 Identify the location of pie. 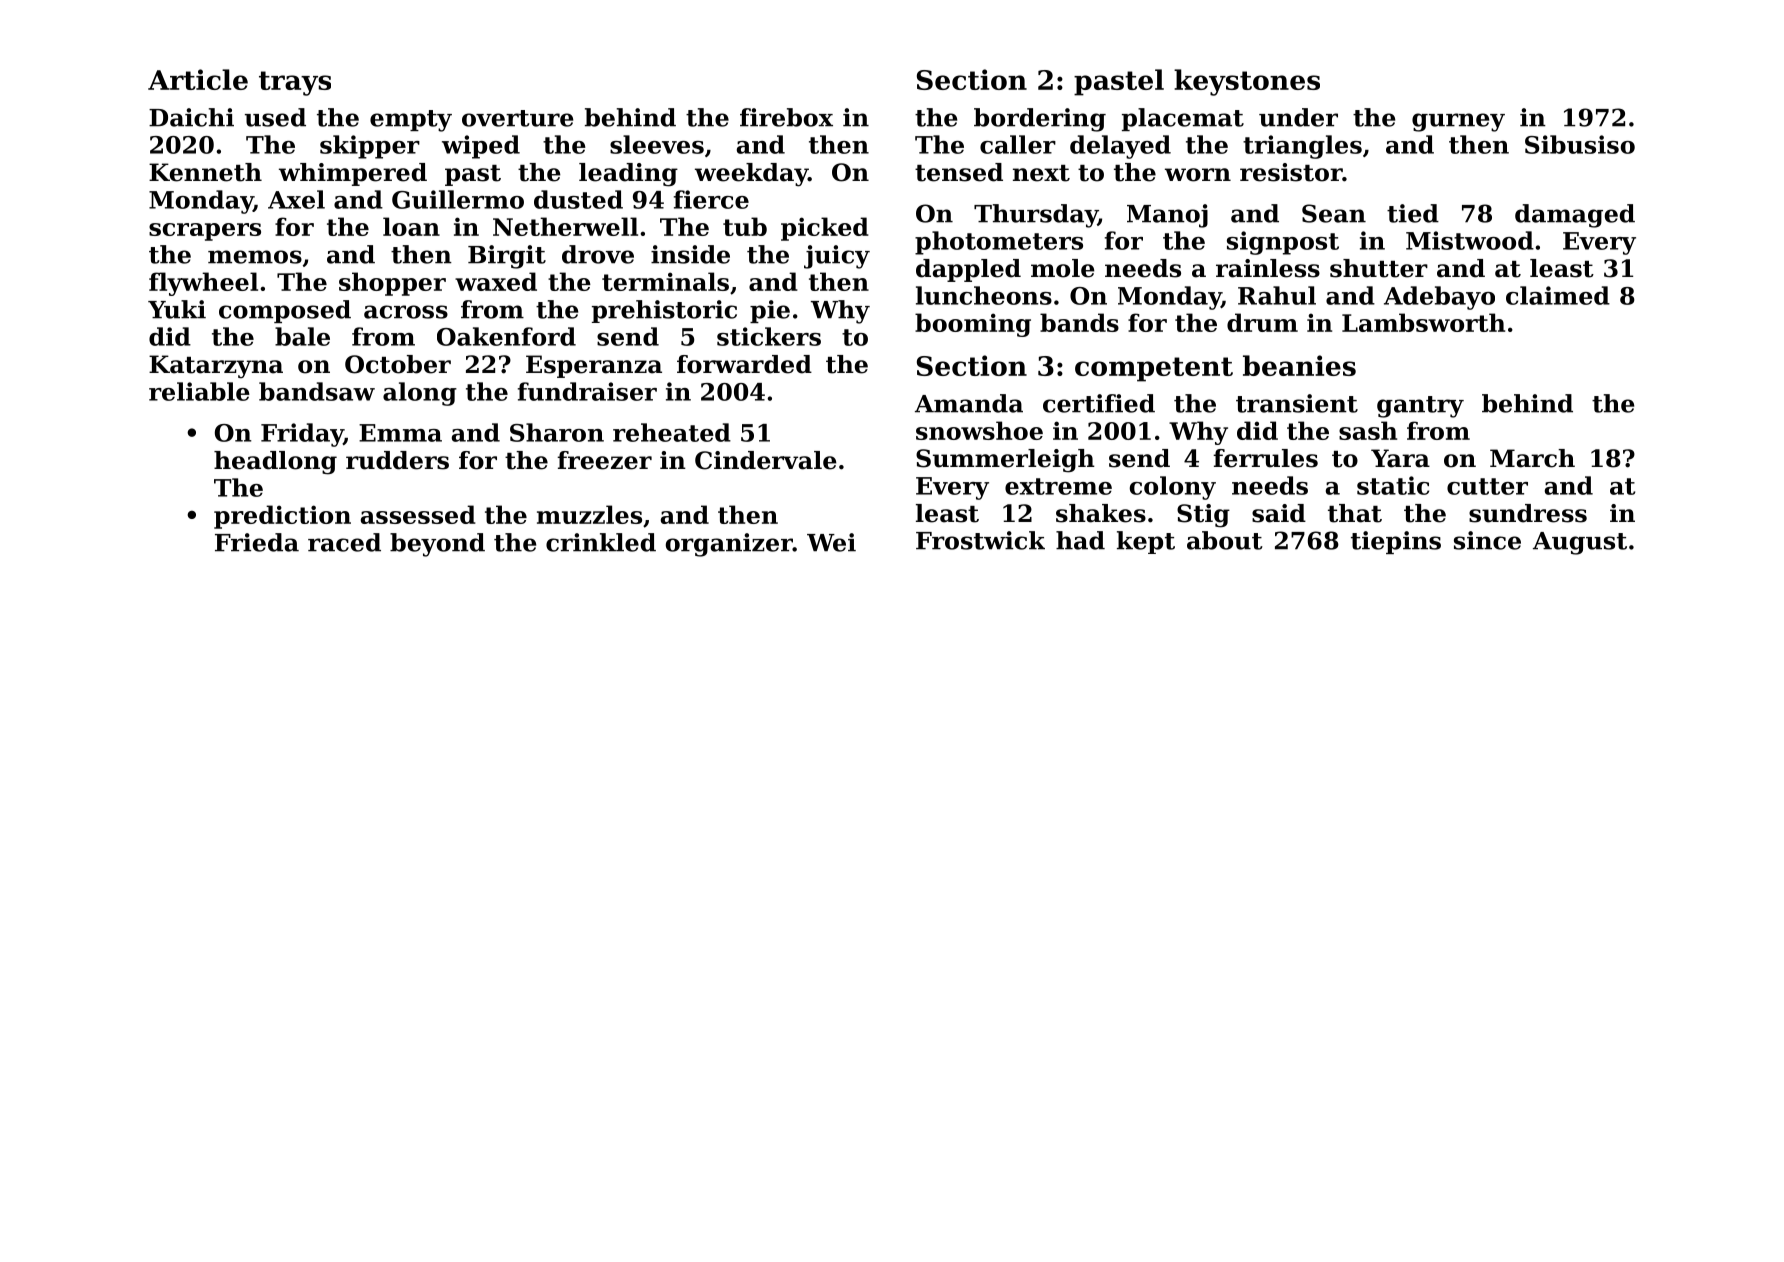
(770, 311).
